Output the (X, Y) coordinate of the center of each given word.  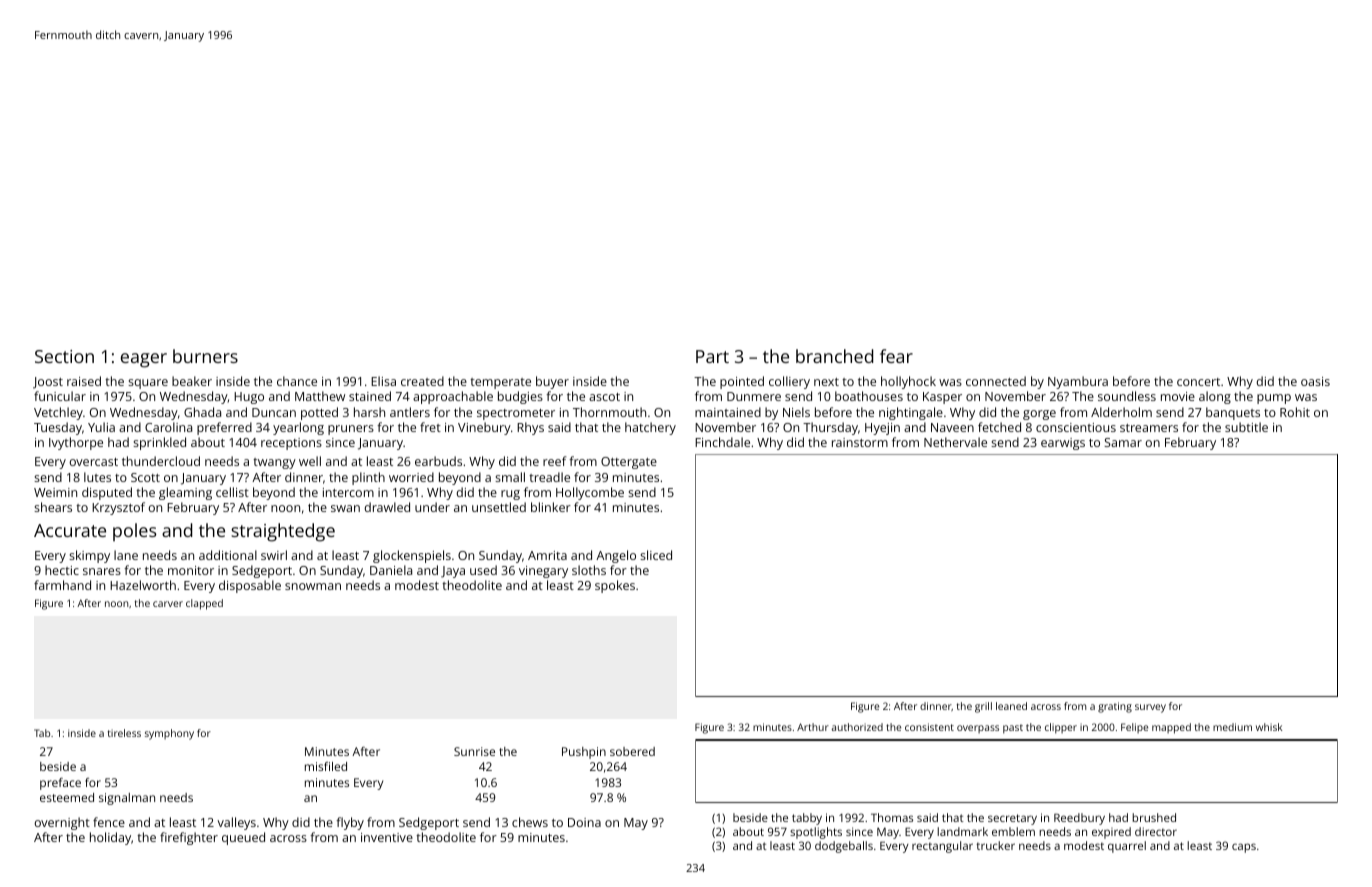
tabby (807, 819)
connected (996, 381)
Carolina (168, 427)
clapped (204, 604)
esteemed (67, 797)
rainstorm (860, 442)
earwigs (1063, 444)
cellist (232, 492)
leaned (1011, 706)
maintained (728, 412)
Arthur (813, 727)
